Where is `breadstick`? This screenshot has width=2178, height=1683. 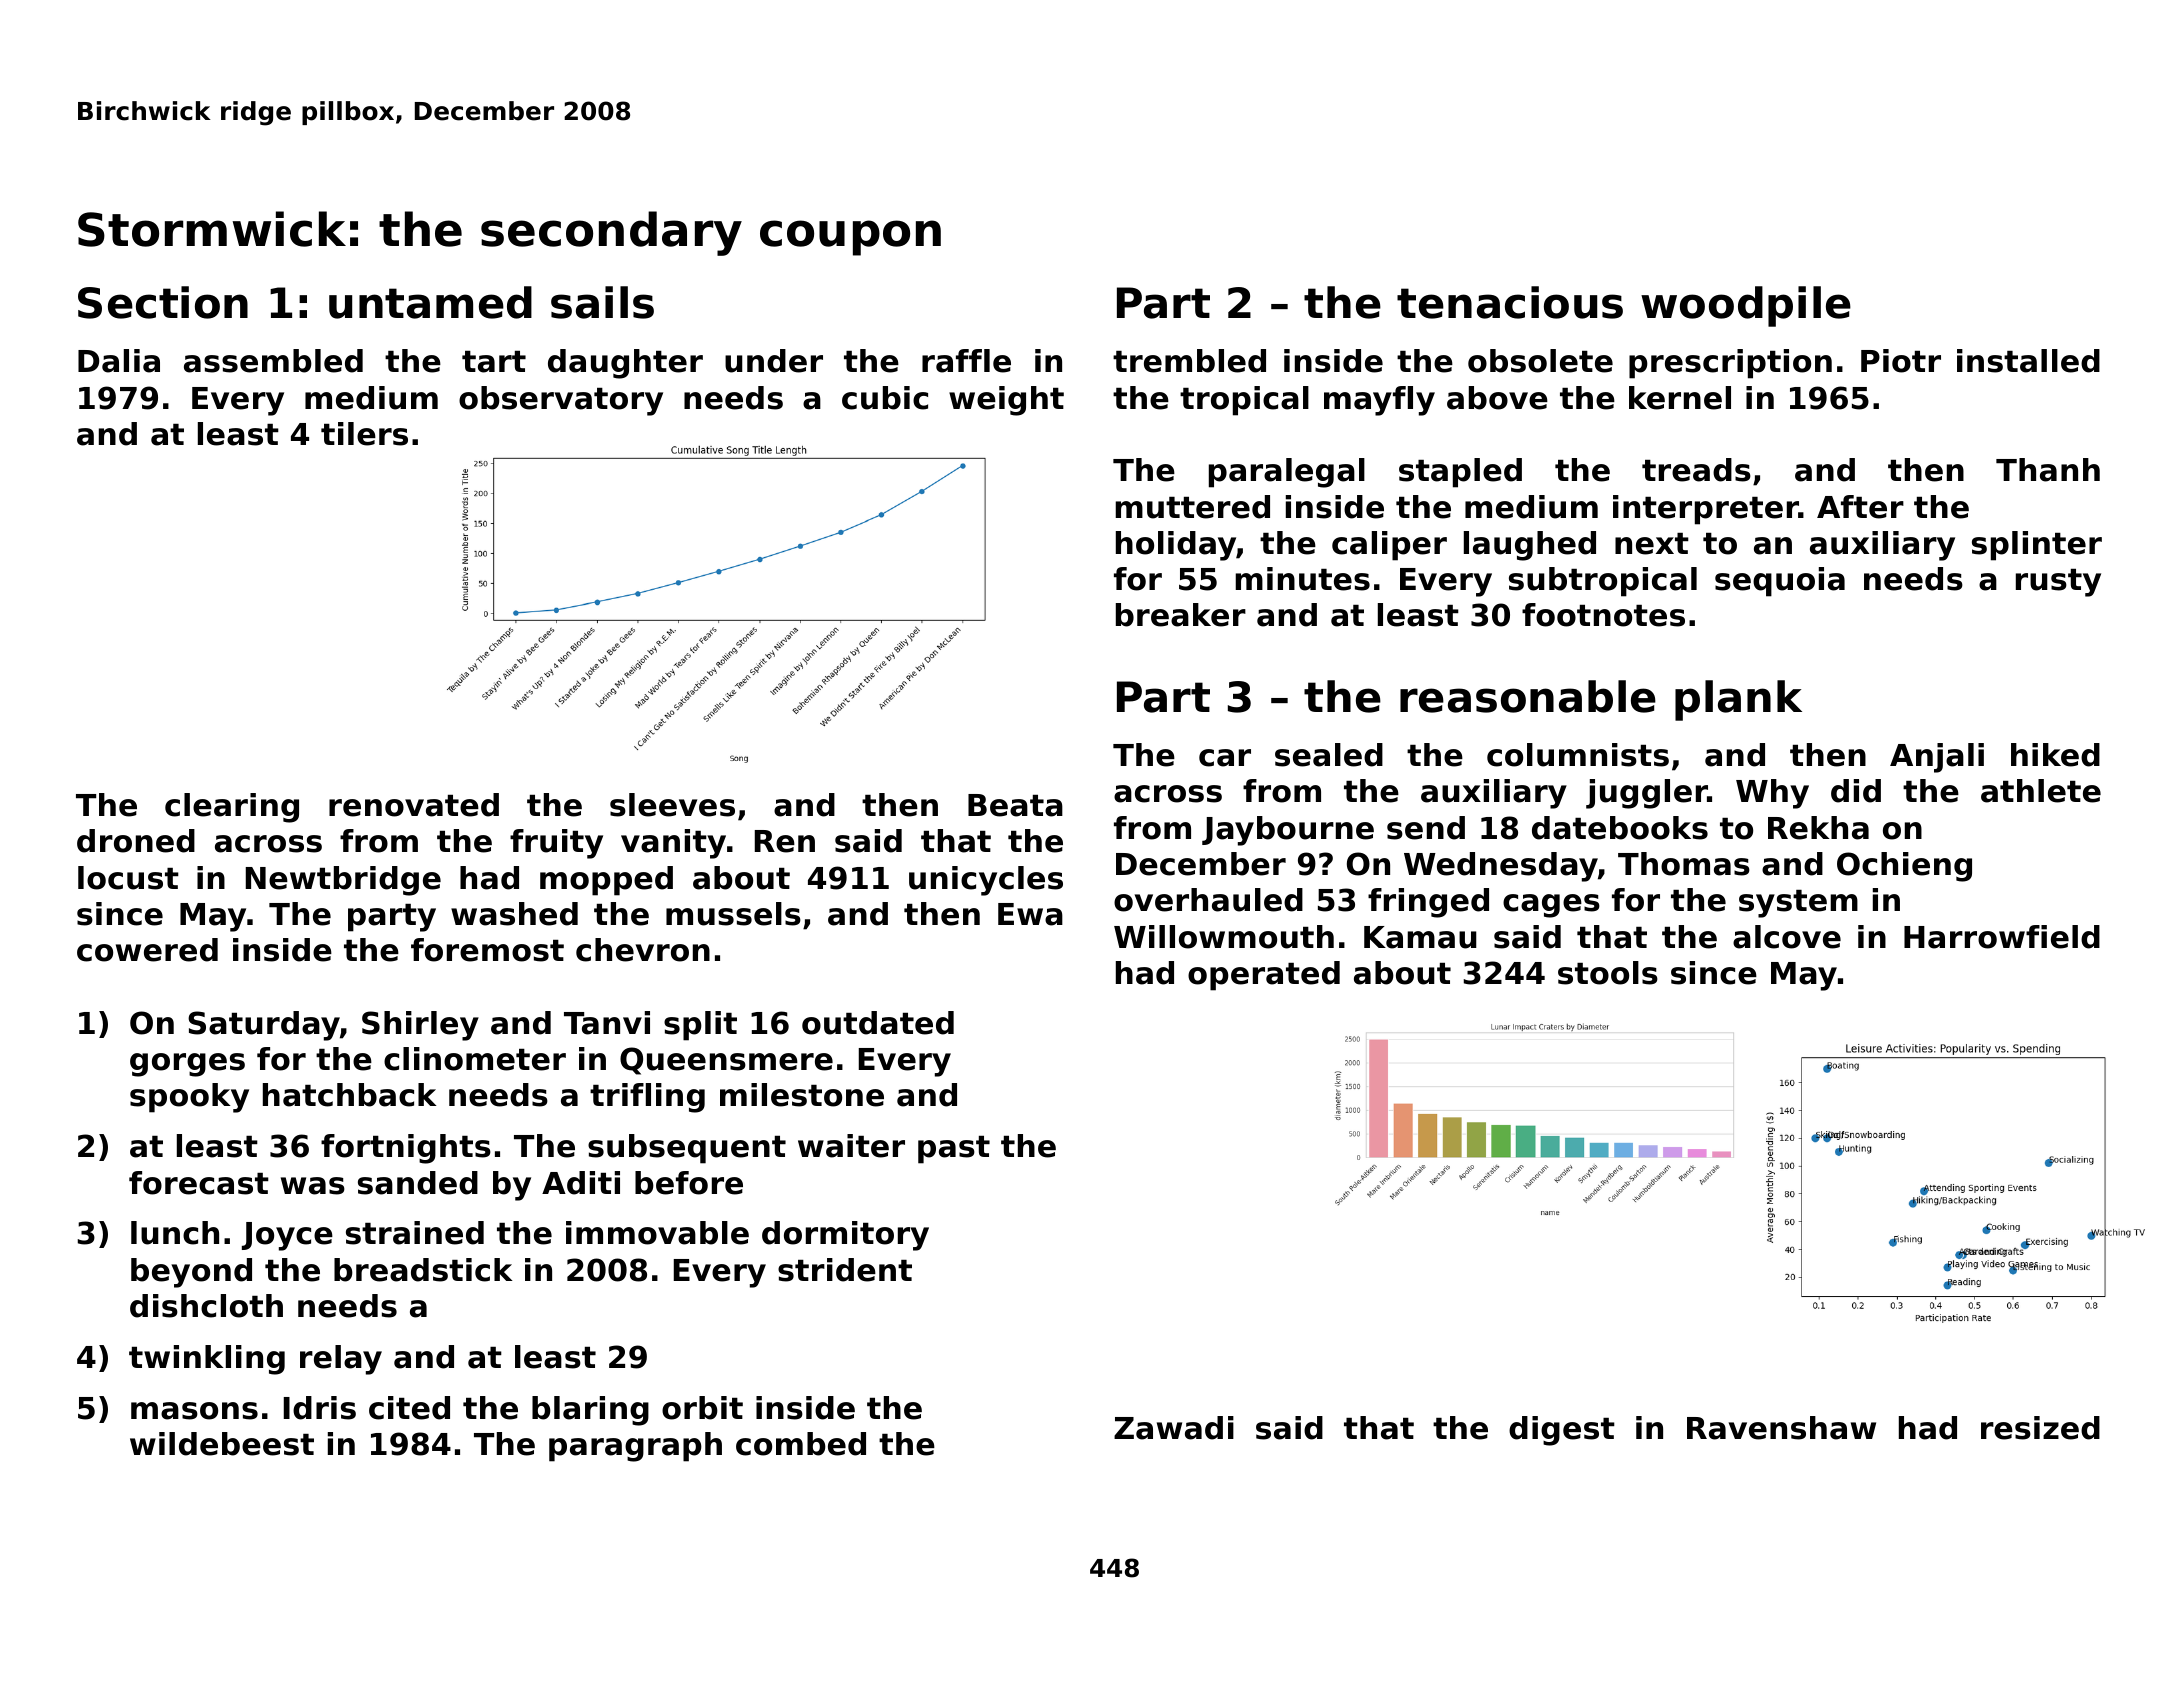 breadstick is located at coordinates (423, 1270).
